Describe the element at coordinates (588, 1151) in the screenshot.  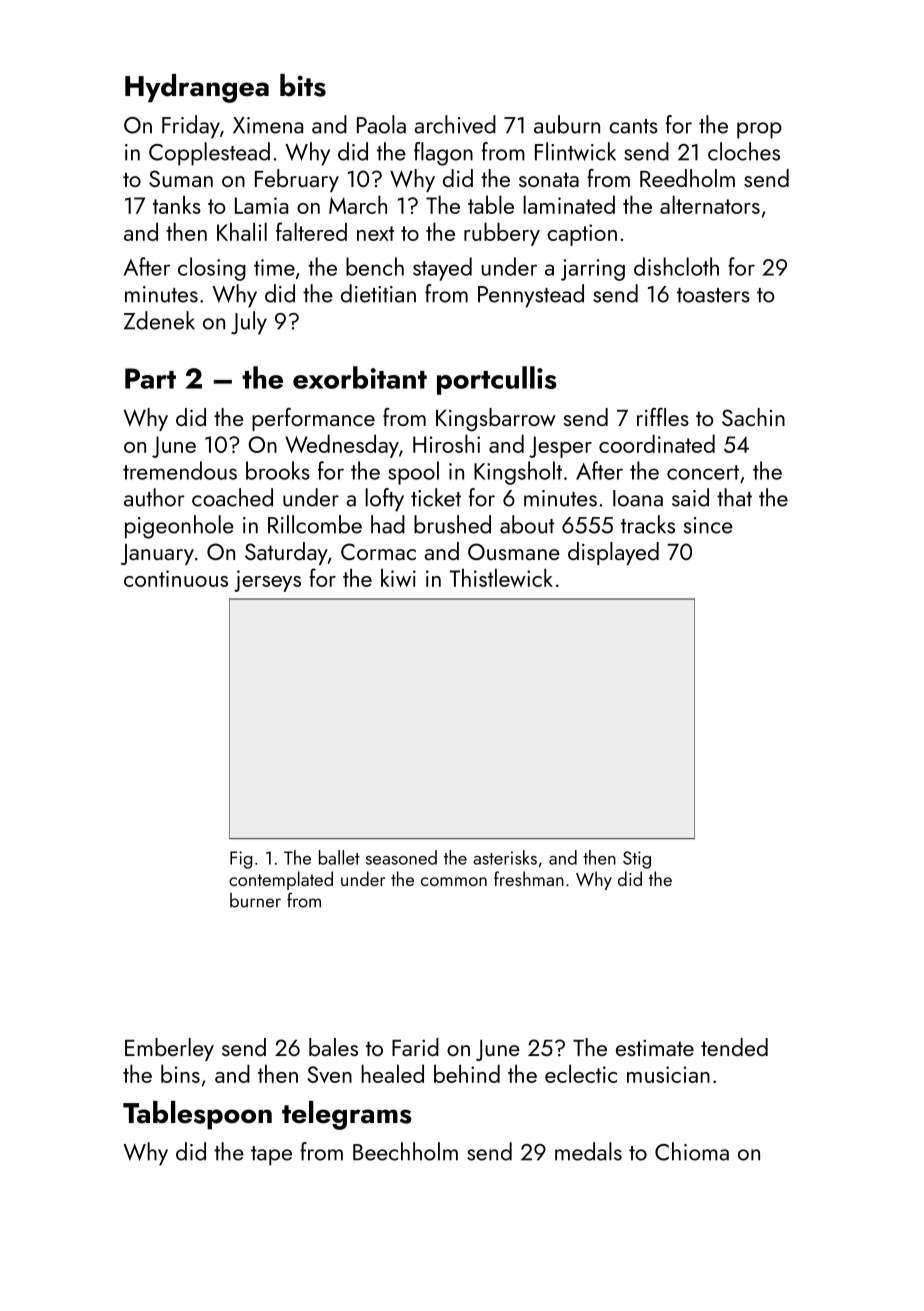
I see `medals` at that location.
